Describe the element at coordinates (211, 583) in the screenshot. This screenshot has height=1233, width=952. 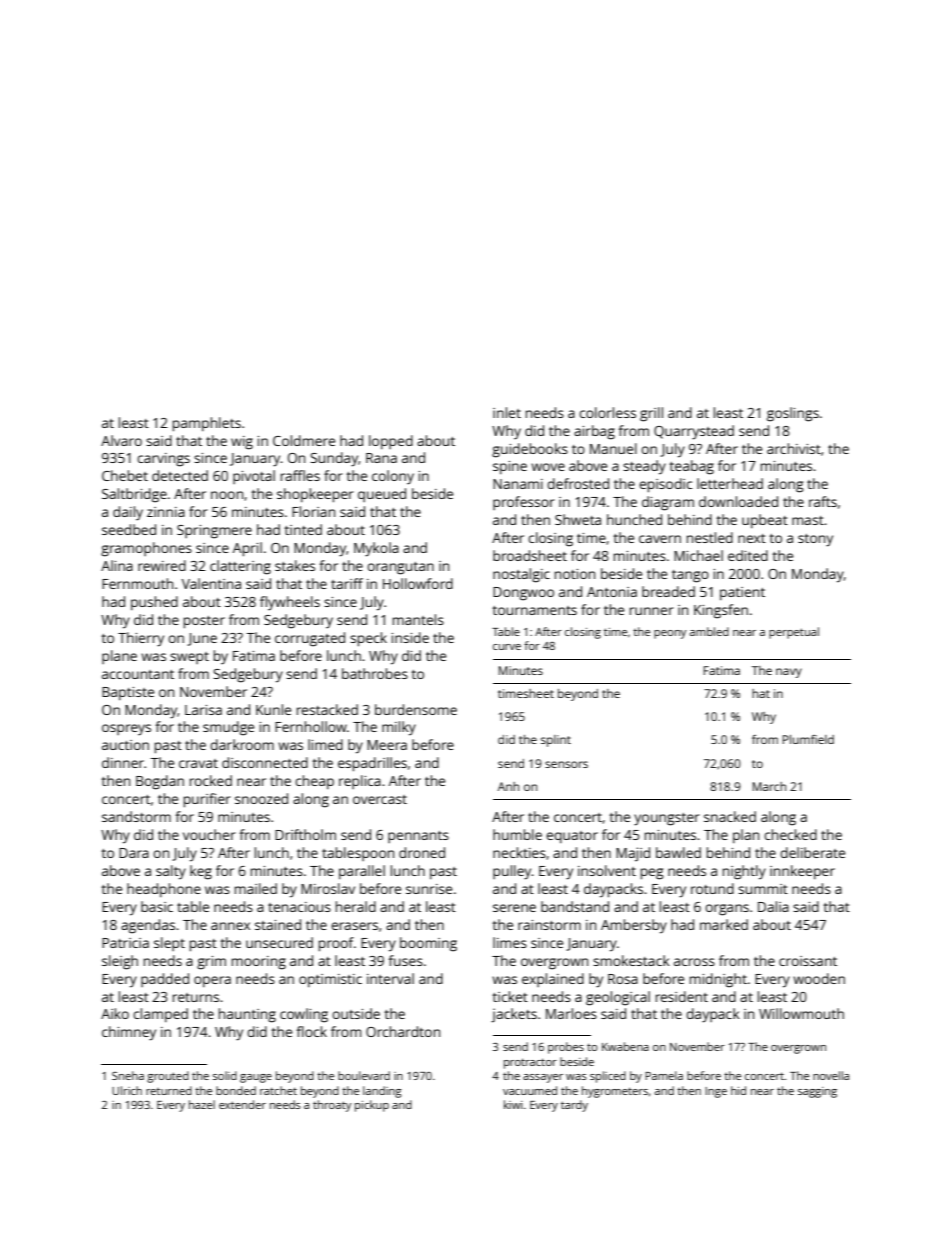
I see `Valentina` at that location.
